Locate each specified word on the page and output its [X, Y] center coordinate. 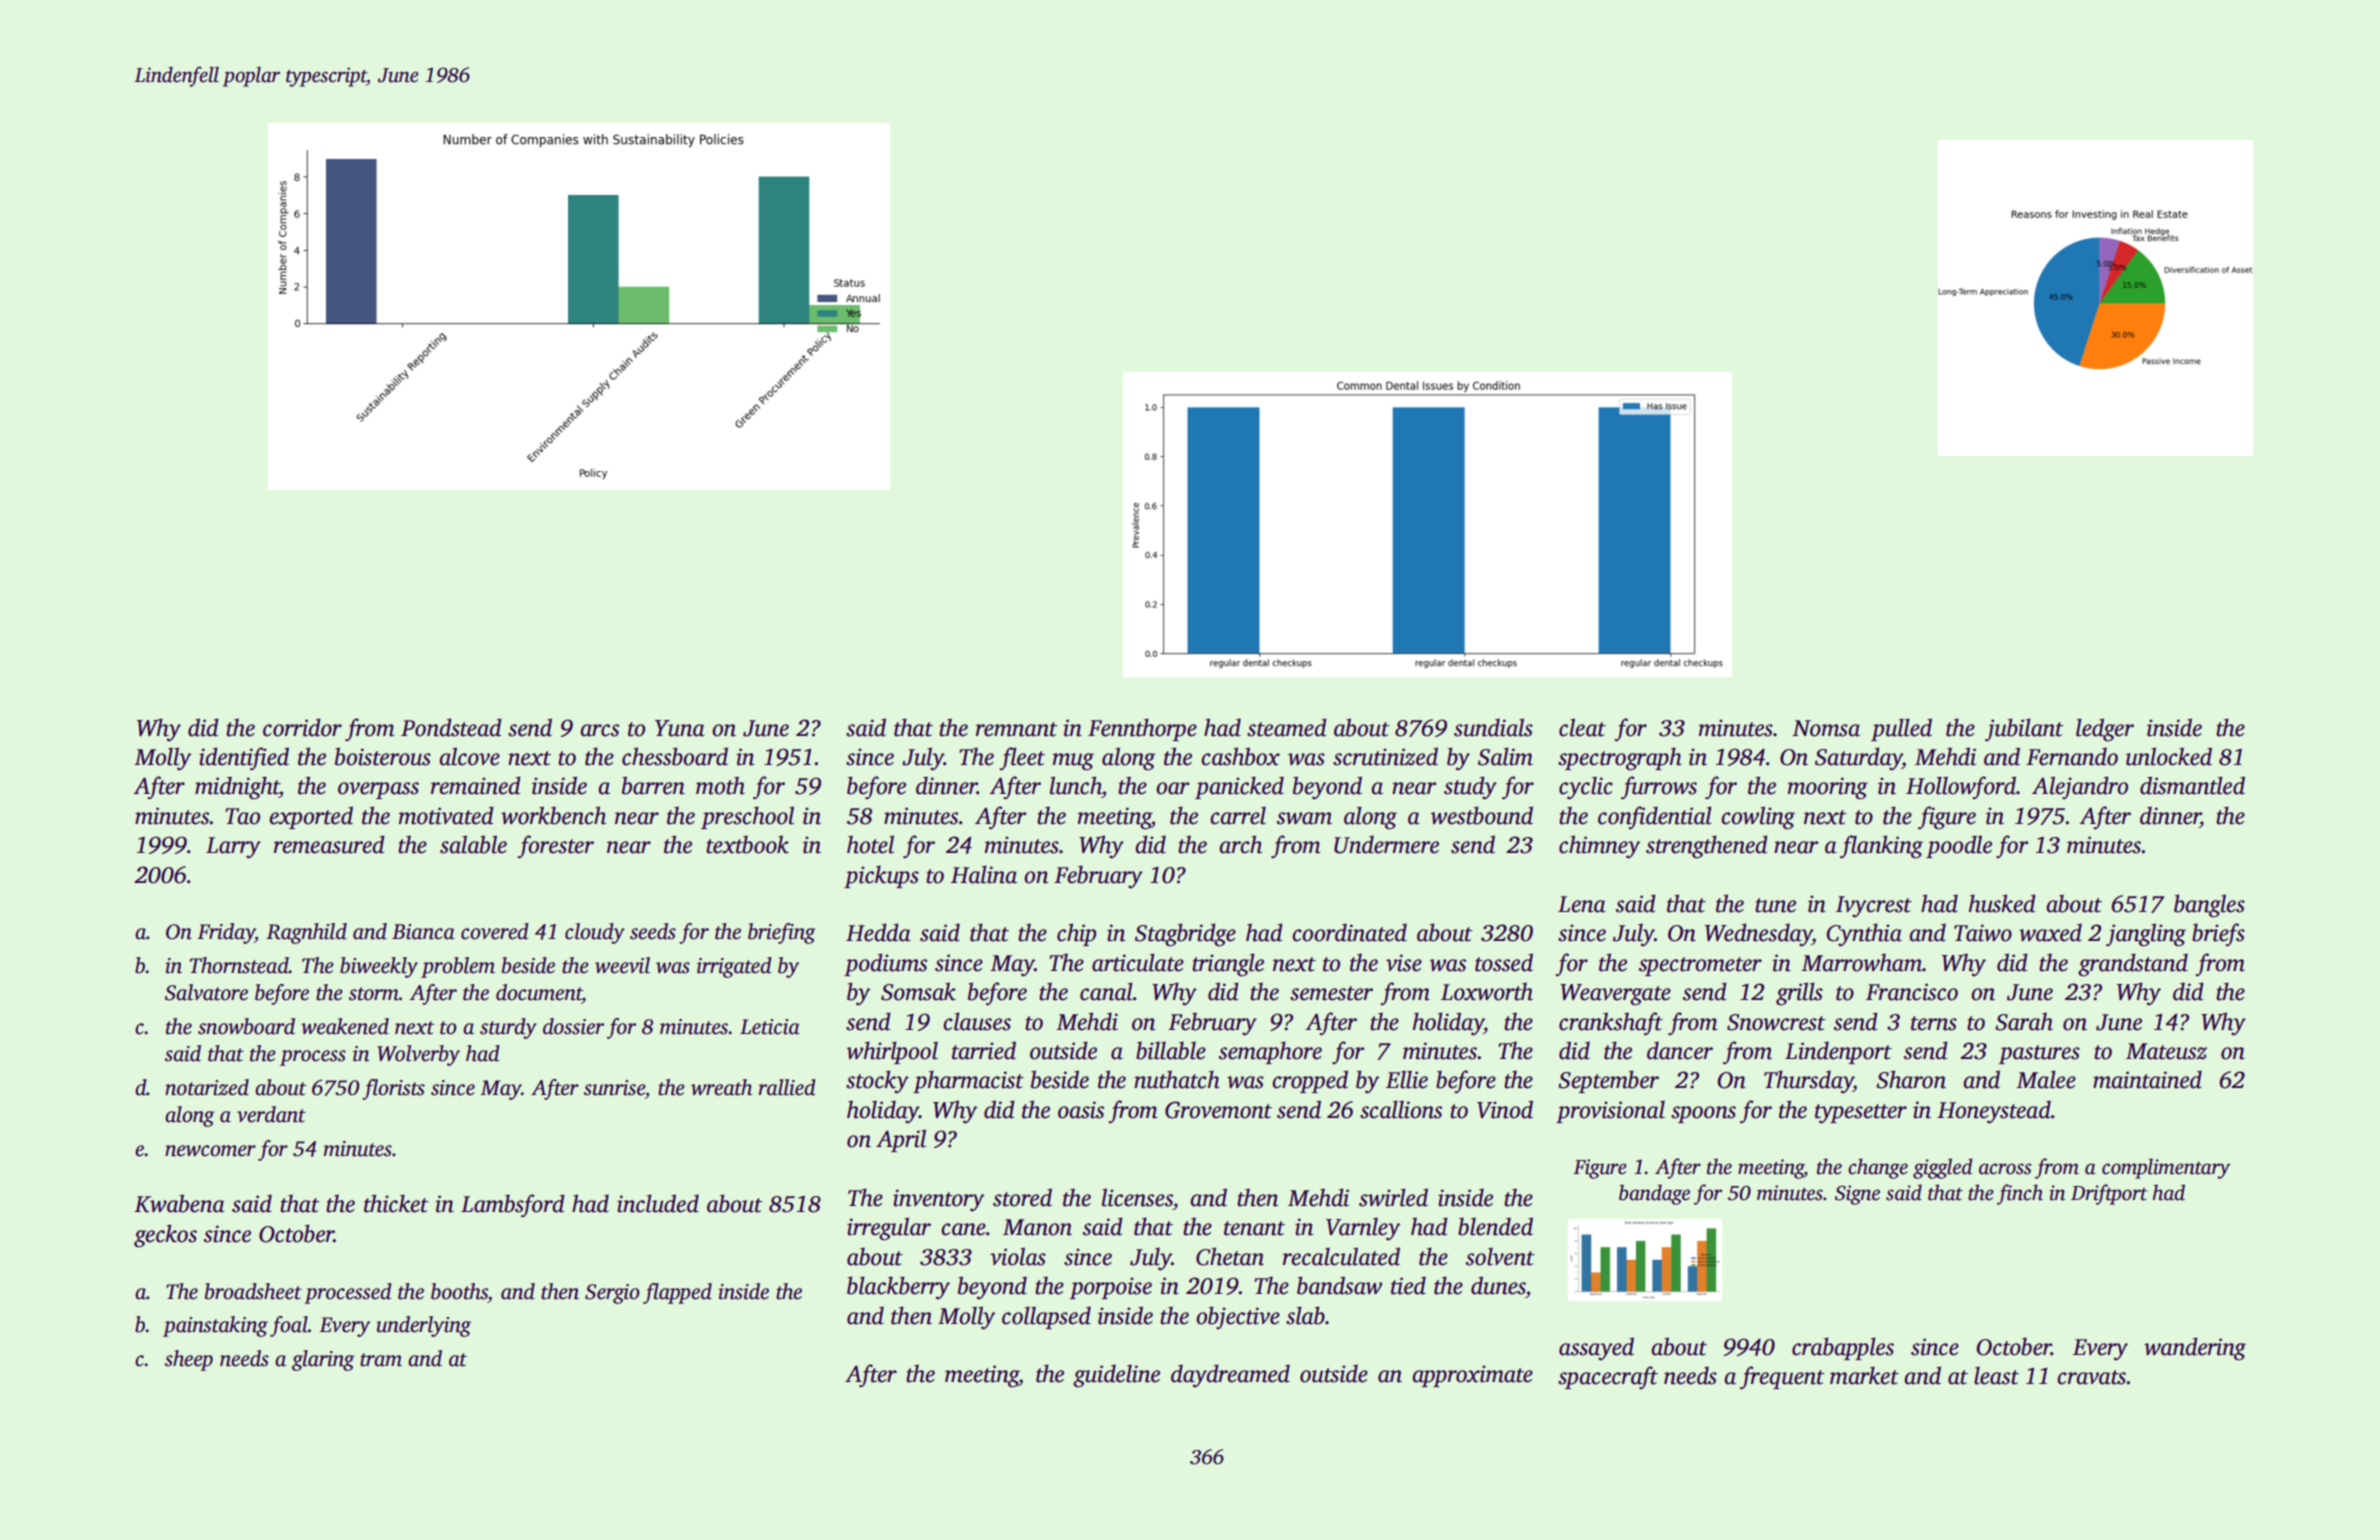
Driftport [2109, 1194]
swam [1304, 818]
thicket [396, 1203]
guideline [1116, 1376]
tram [381, 1360]
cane [963, 1229]
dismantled [2192, 785]
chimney [1599, 847]
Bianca [423, 932]
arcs [599, 730]
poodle [1959, 846]
